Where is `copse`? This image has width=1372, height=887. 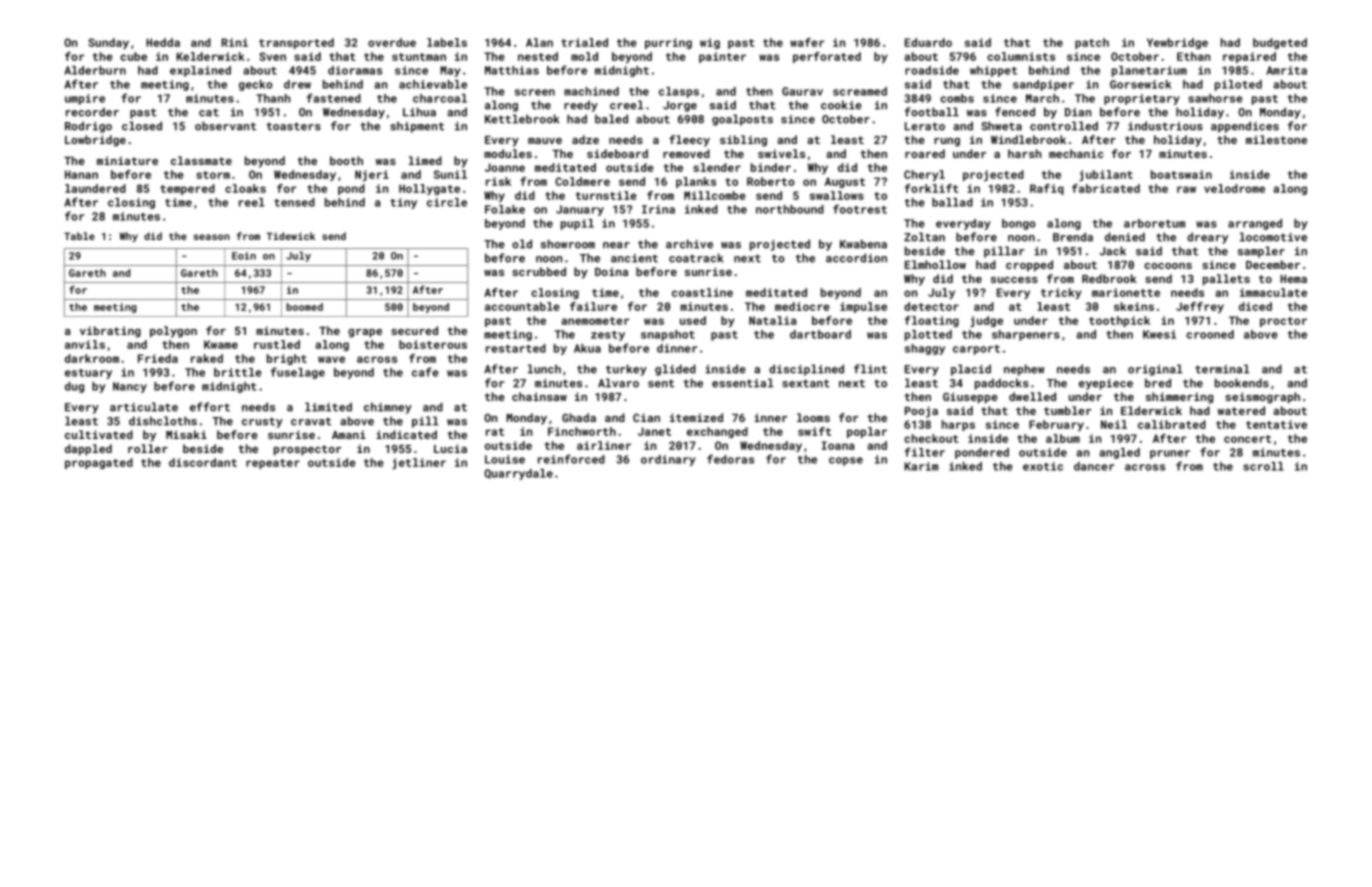
copse is located at coordinates (846, 461).
